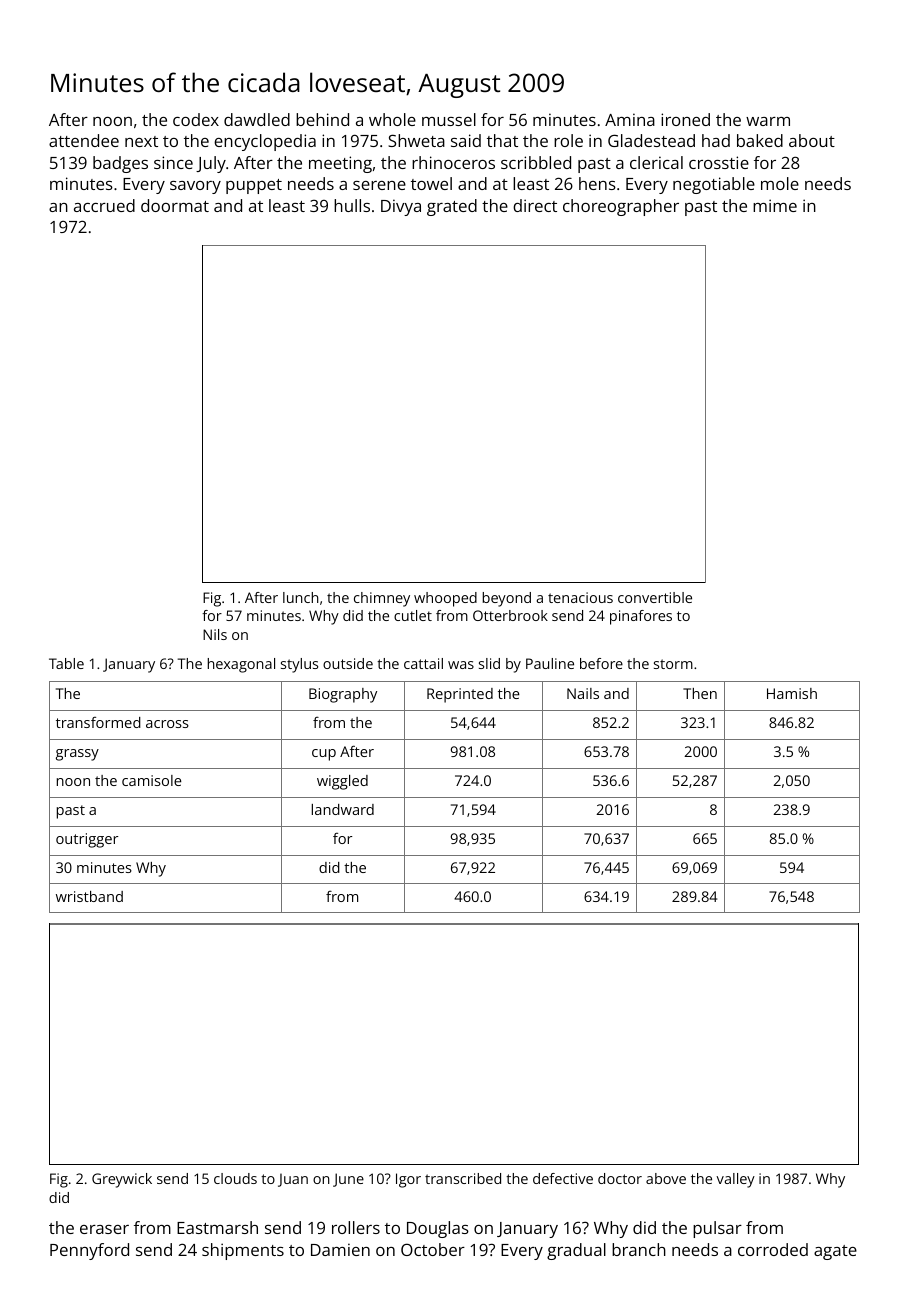 This screenshot has height=1316, width=908. I want to click on Eastmarsh, so click(217, 1227).
